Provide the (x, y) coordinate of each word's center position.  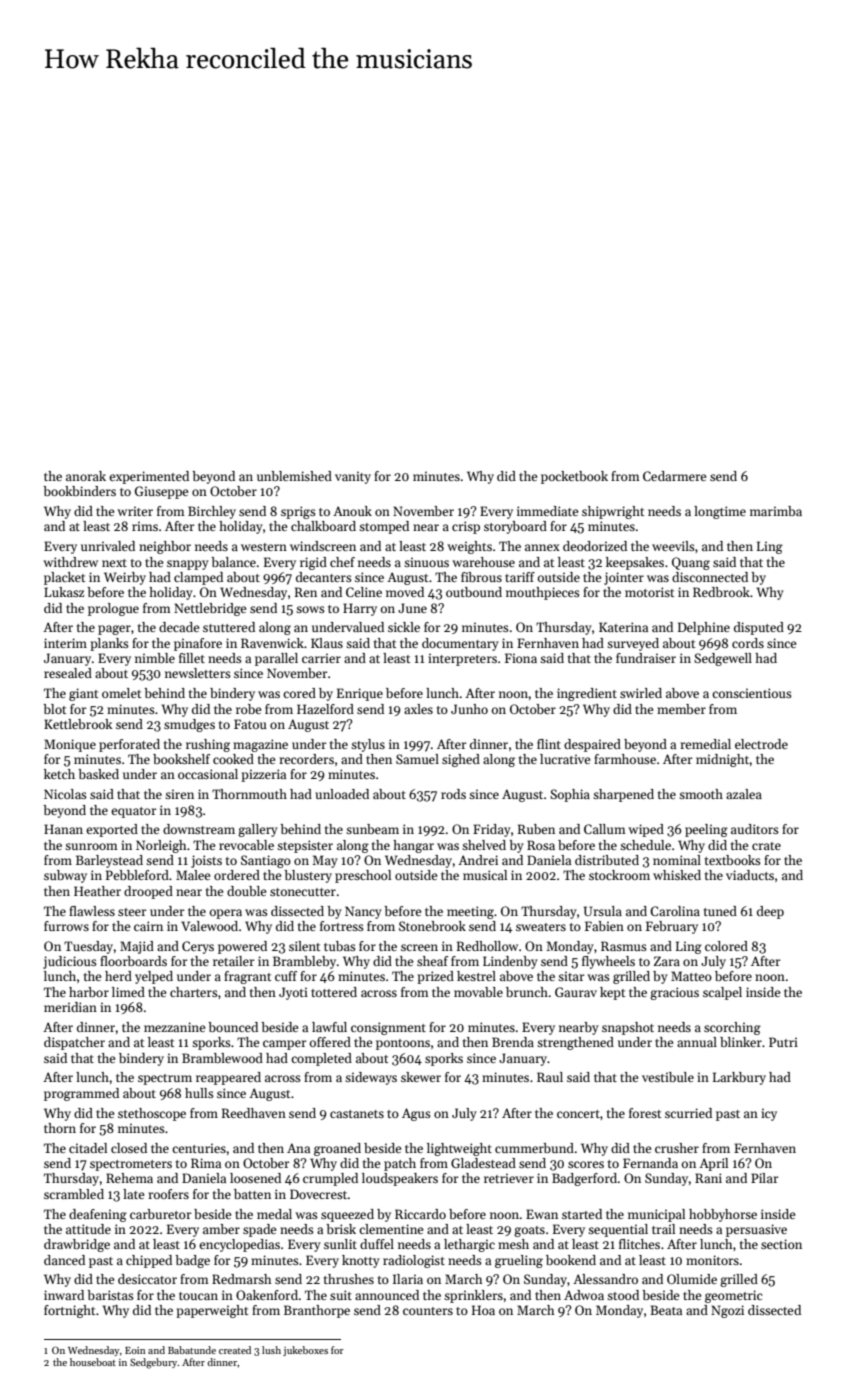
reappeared (228, 1078)
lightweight (459, 1149)
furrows (66, 926)
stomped (384, 527)
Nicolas (65, 794)
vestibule (668, 1077)
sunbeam (372, 829)
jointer (624, 578)
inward (64, 1295)
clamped (198, 578)
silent (304, 946)
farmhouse (625, 759)
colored (726, 946)
